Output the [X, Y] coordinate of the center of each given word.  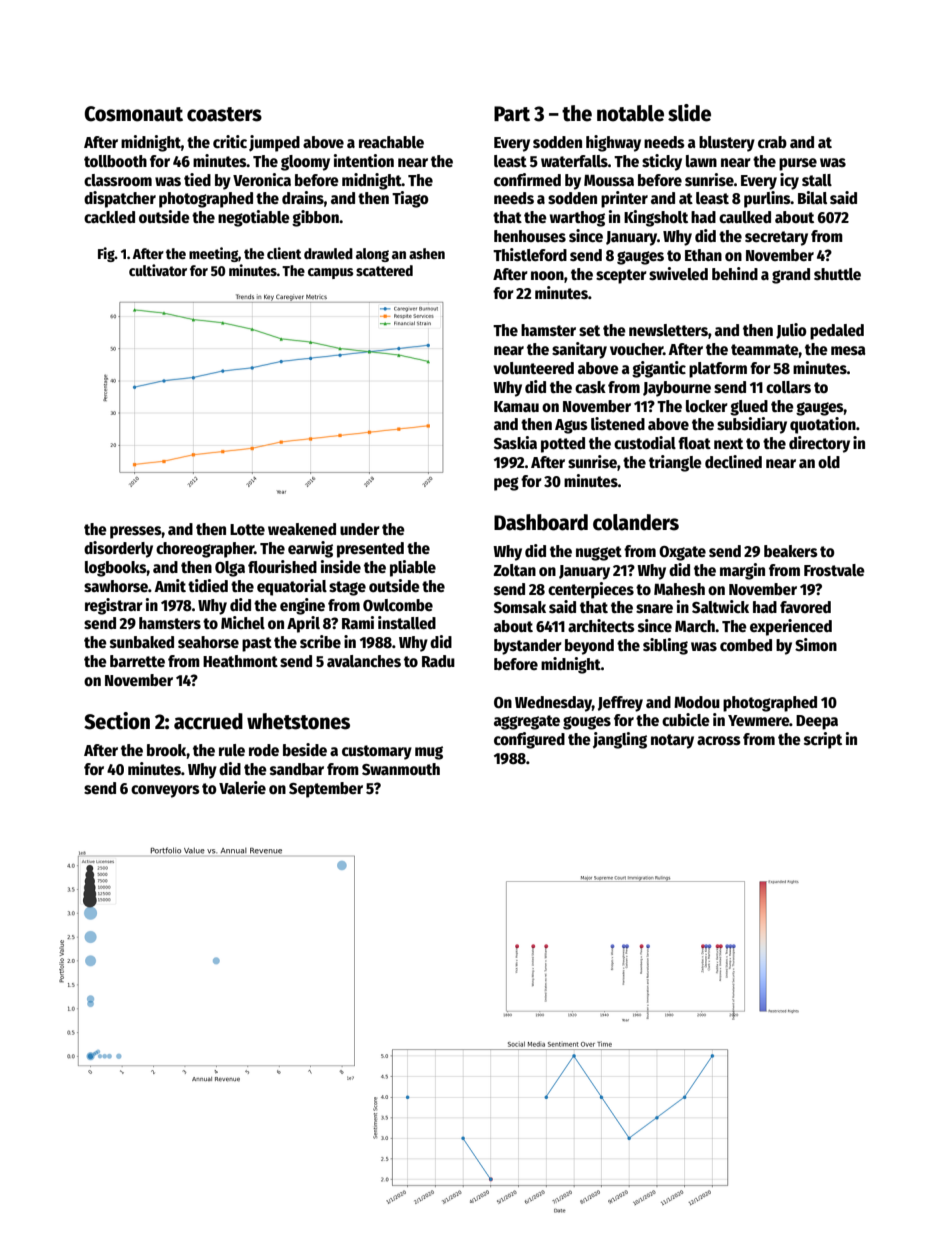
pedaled [837, 332]
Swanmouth [401, 769]
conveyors [165, 791]
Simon [816, 645]
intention [364, 160]
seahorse [208, 642]
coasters [224, 114]
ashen [427, 253]
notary [672, 741]
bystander [528, 647]
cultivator [158, 270]
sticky [662, 162]
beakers [791, 551]
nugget [599, 553]
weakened [302, 529]
